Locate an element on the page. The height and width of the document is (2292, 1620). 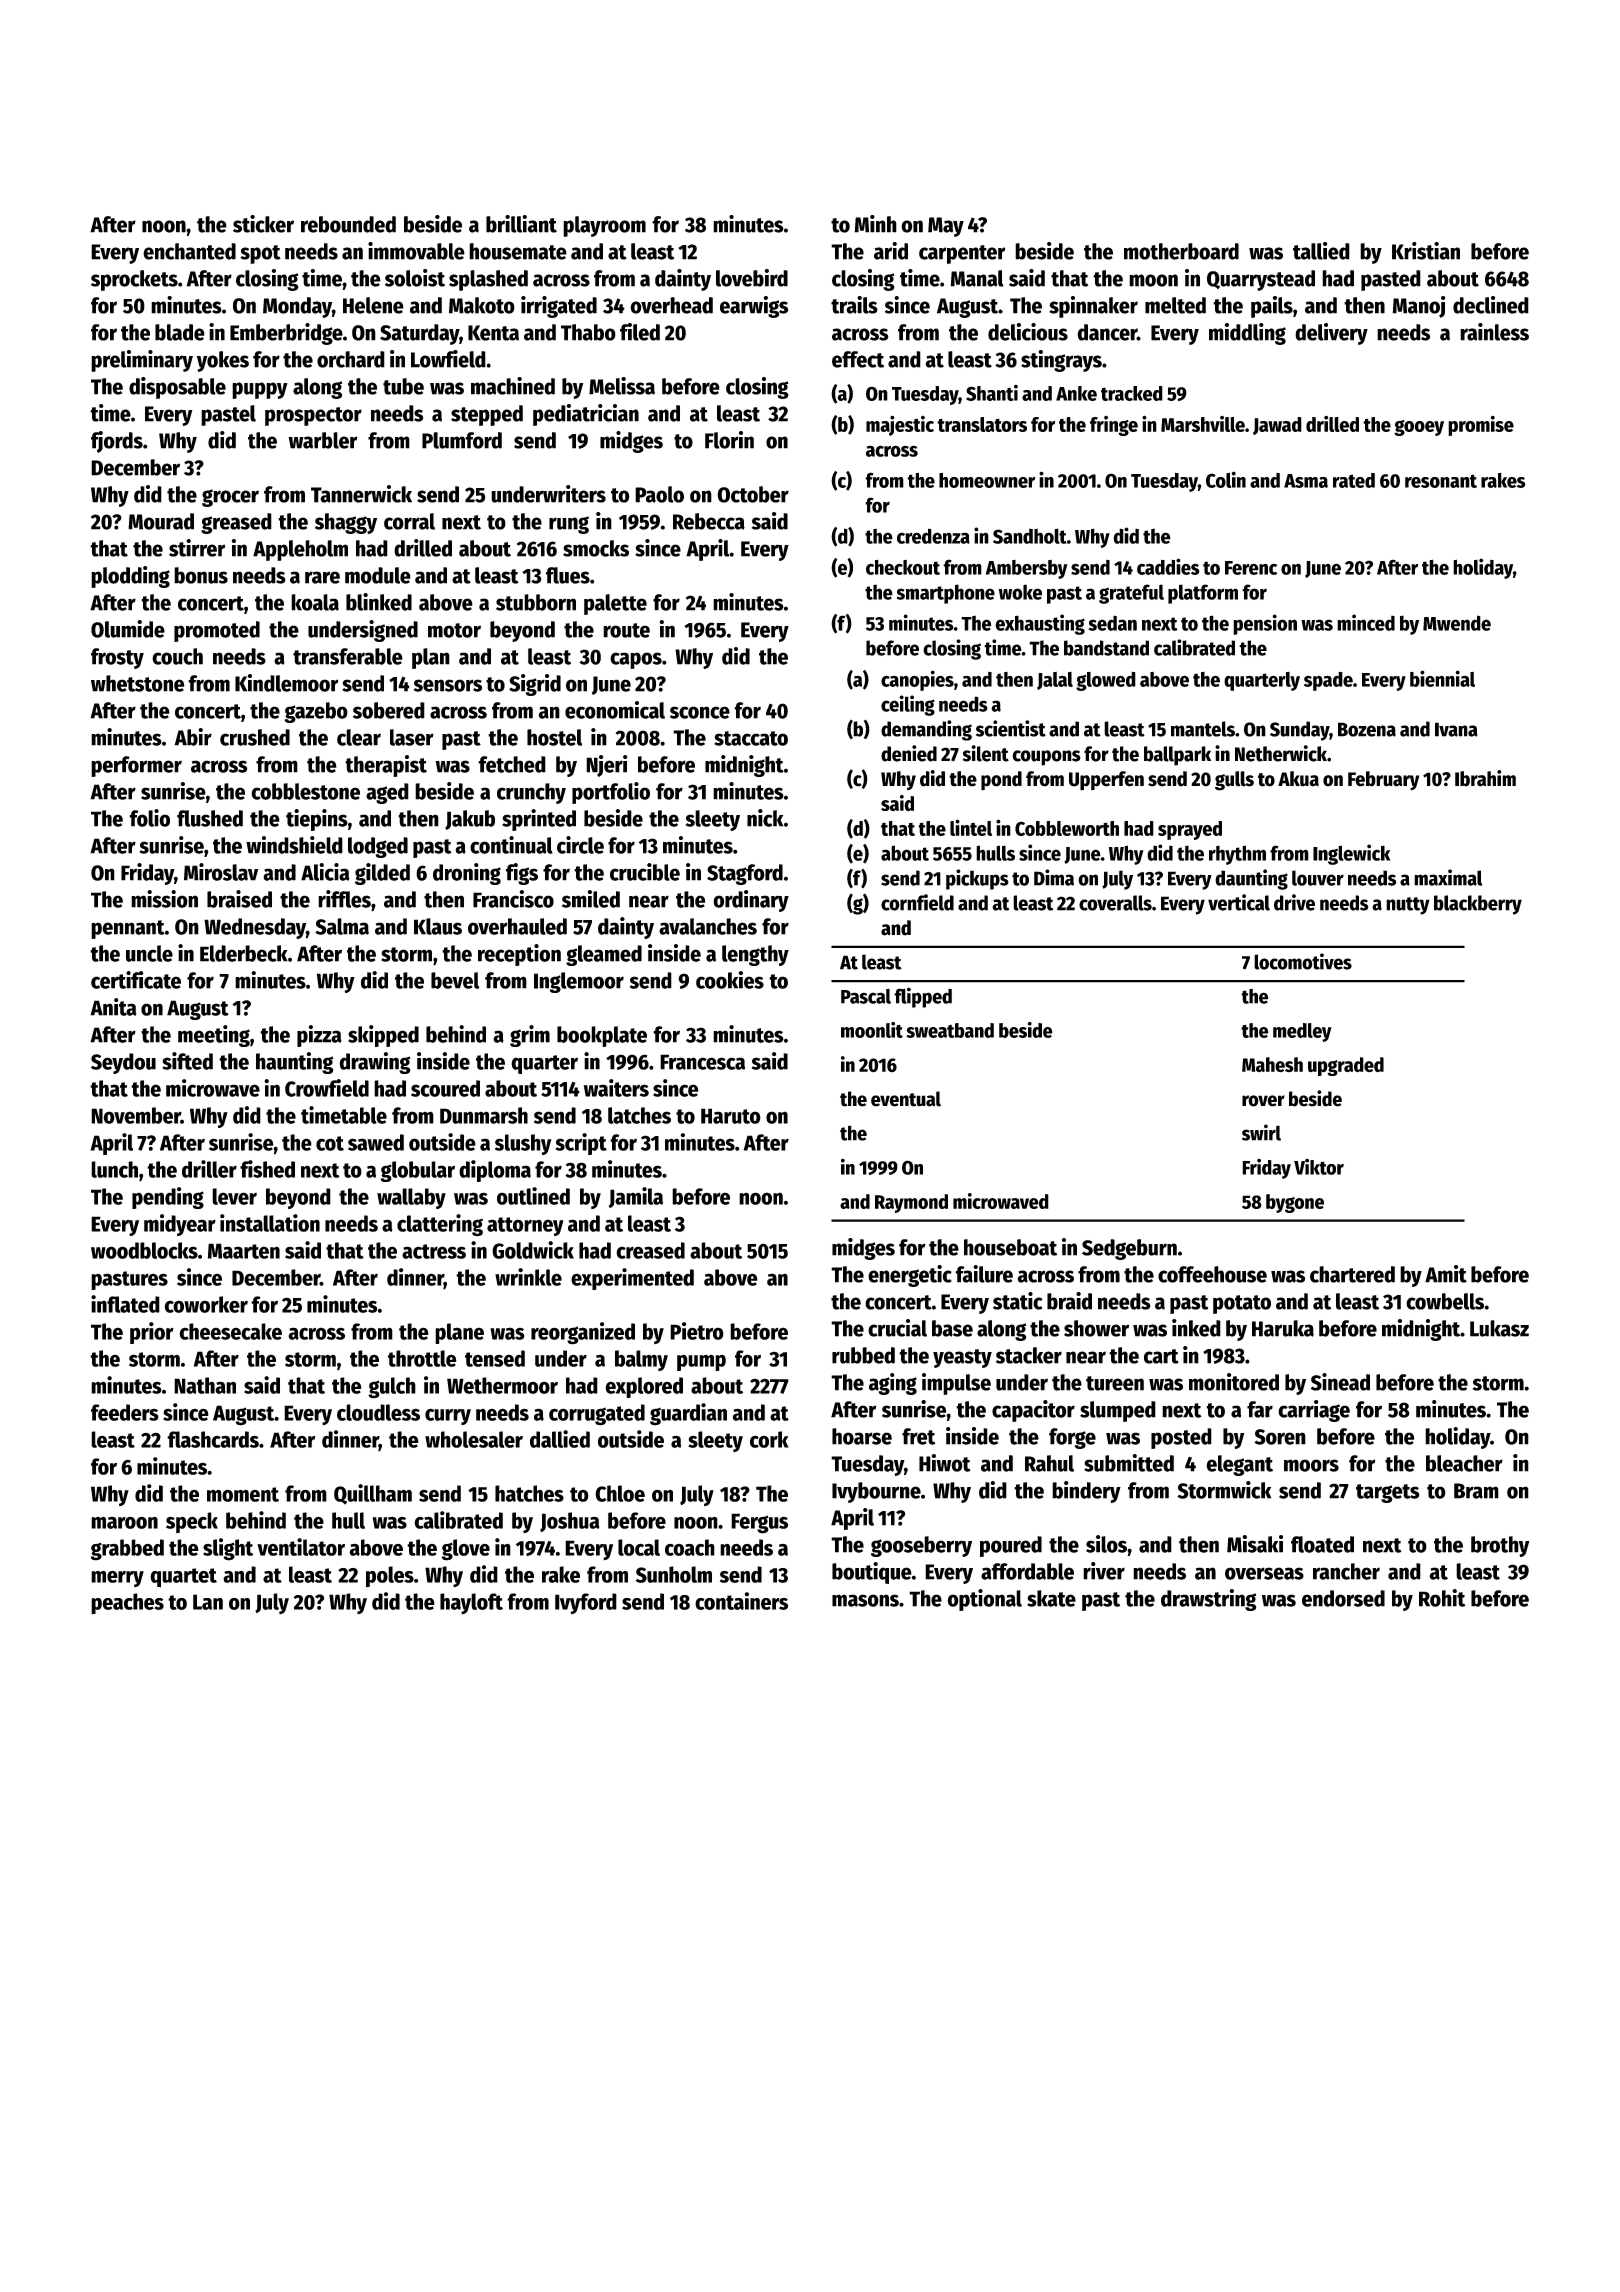
blade is located at coordinates (180, 332).
